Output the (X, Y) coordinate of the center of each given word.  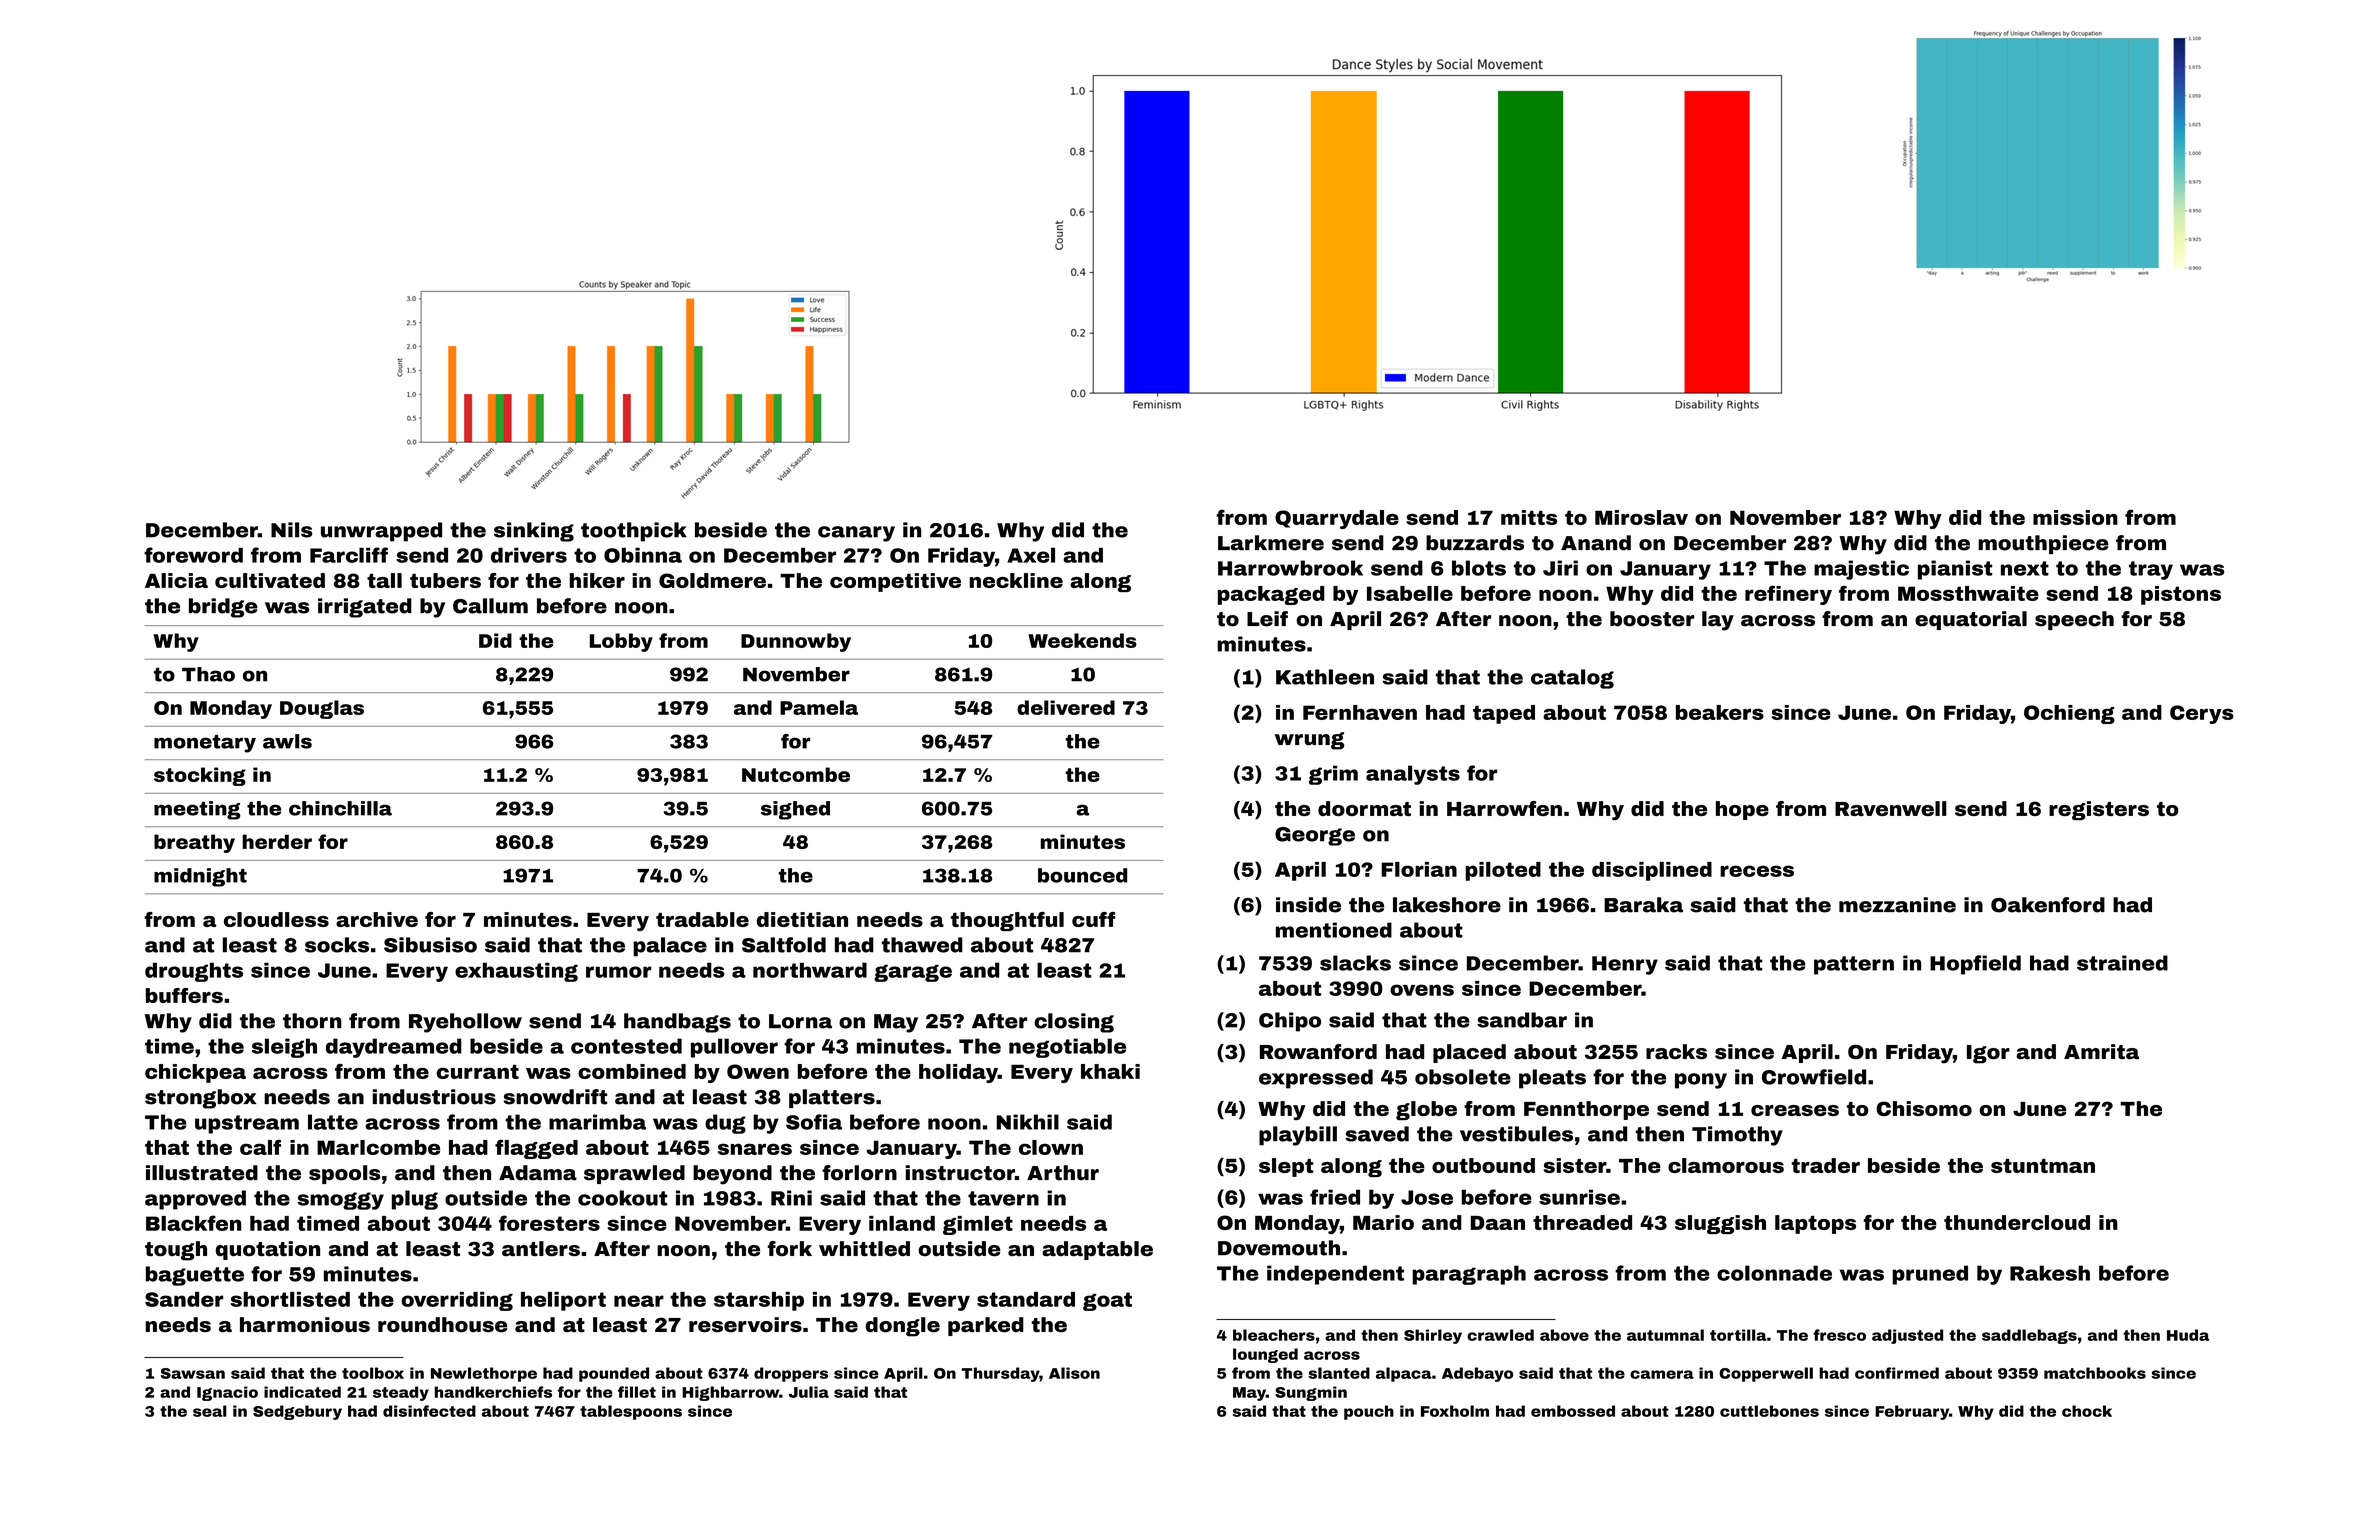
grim (1333, 775)
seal (210, 1411)
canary (856, 534)
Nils (291, 530)
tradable (702, 919)
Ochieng (2069, 714)
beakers (1720, 712)
